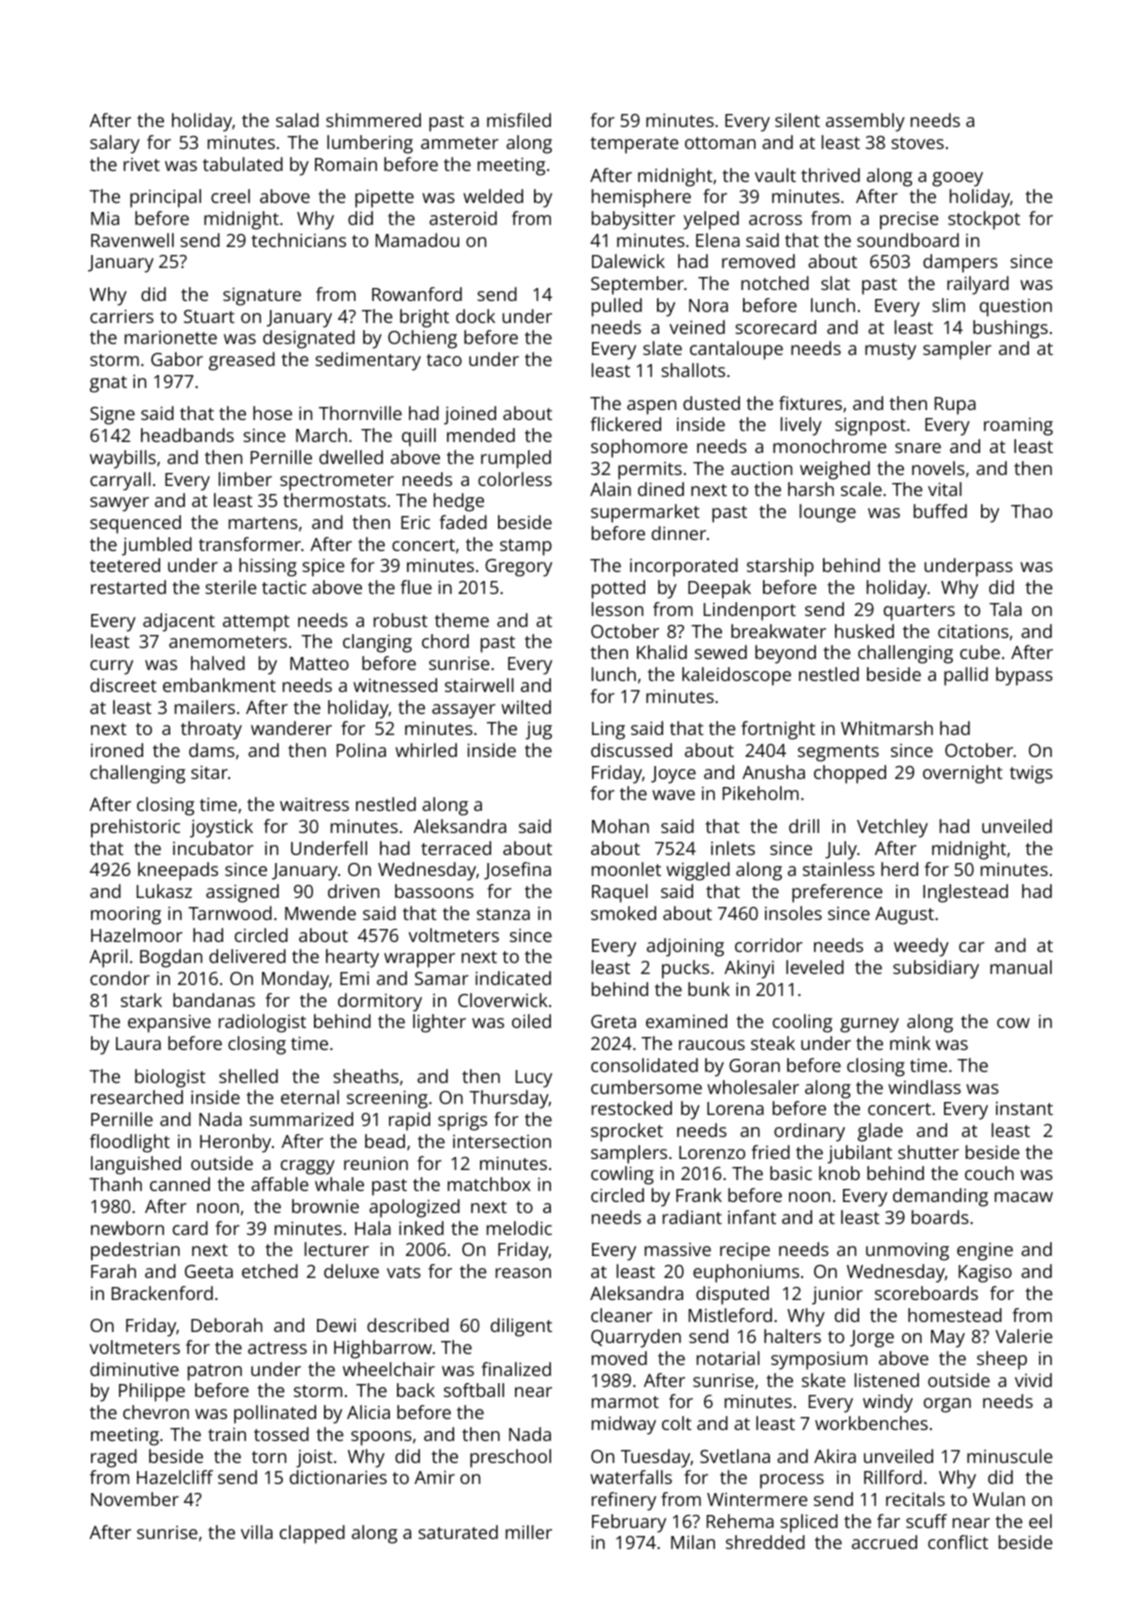 This document has width=1143, height=1617. I want to click on cleaner, so click(622, 1315).
